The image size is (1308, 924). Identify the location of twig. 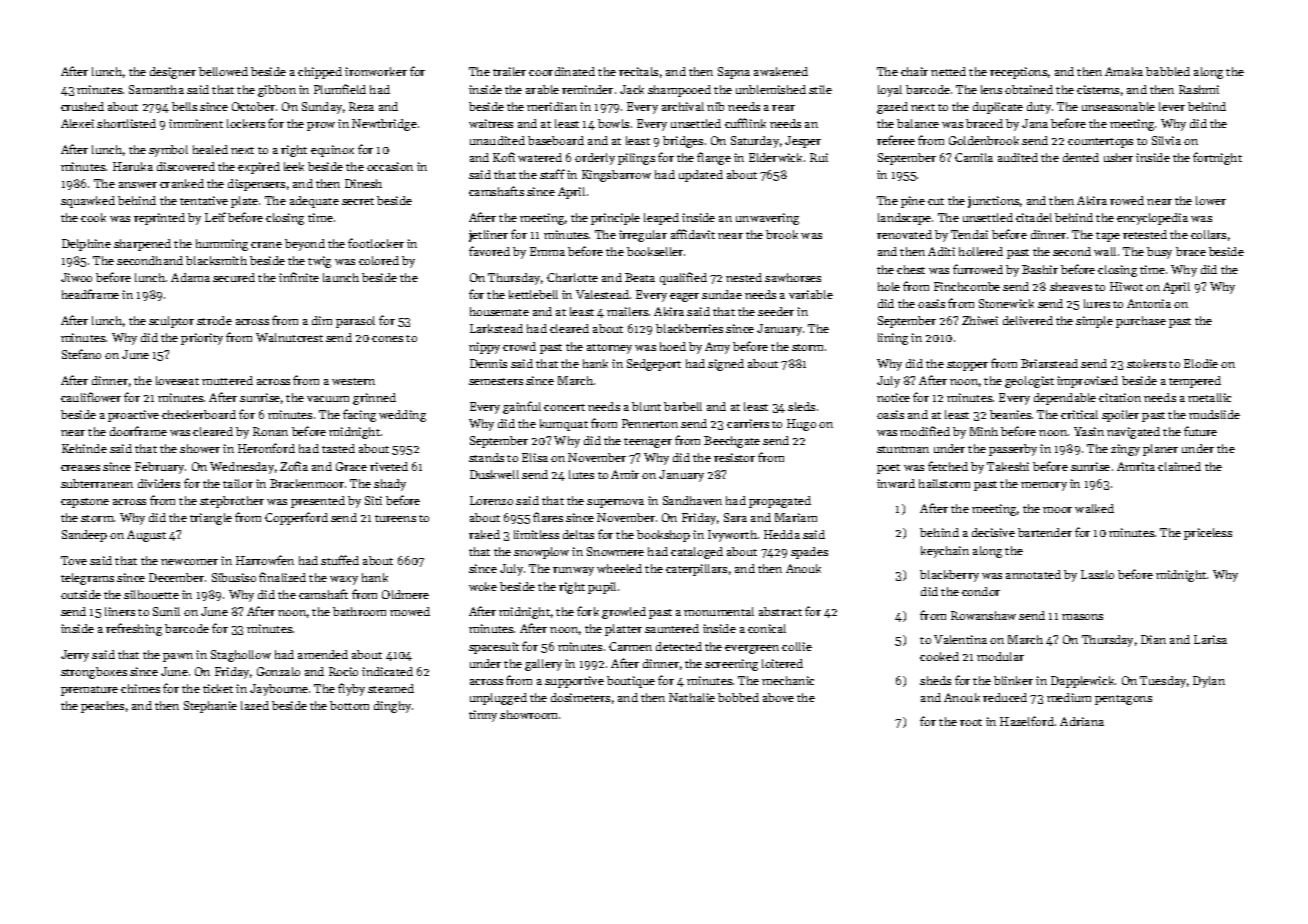
(319, 262).
